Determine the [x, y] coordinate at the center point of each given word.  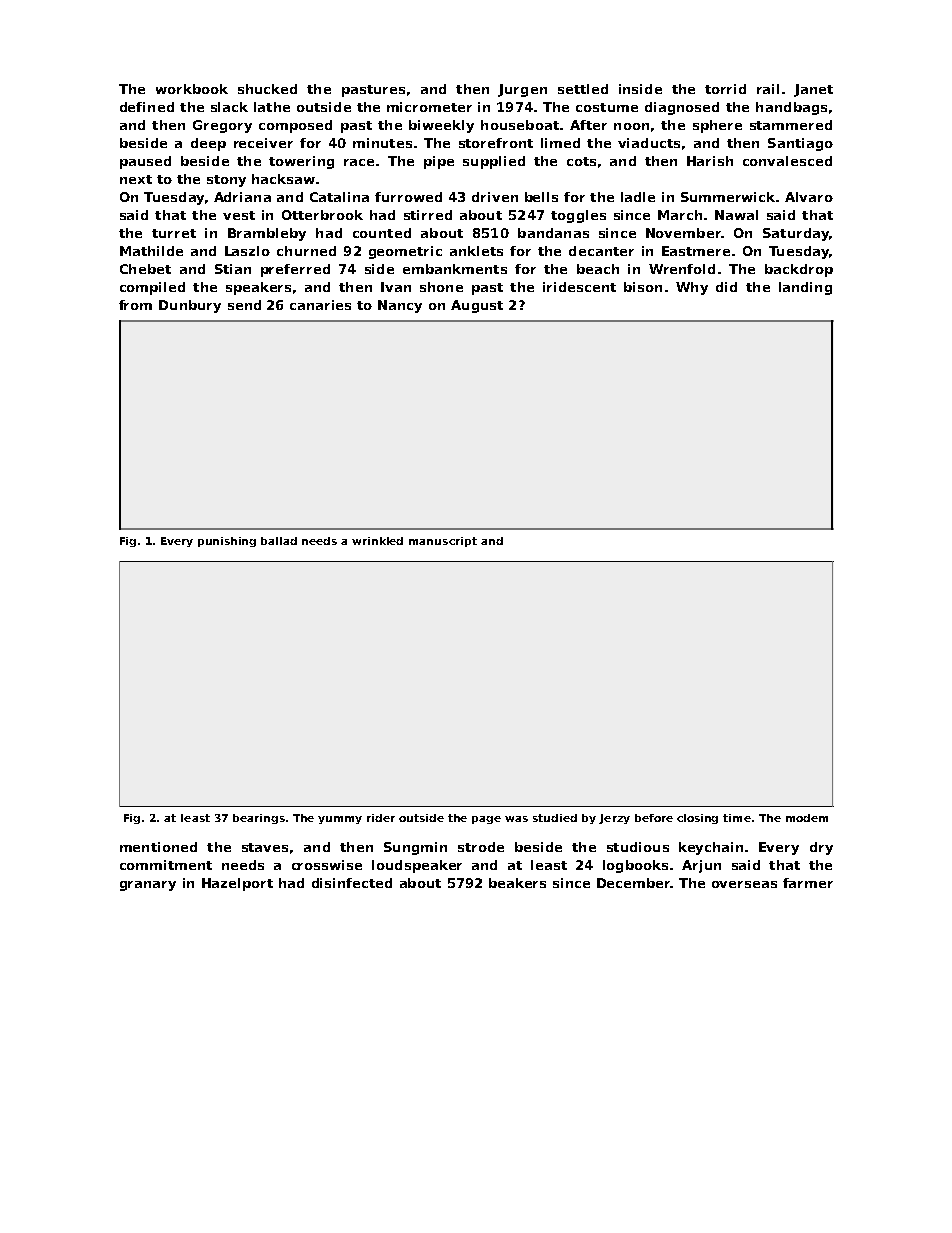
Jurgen [522, 90]
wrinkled [377, 541]
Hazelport [237, 884]
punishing [227, 542]
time [737, 818]
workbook [192, 89]
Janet [813, 90]
